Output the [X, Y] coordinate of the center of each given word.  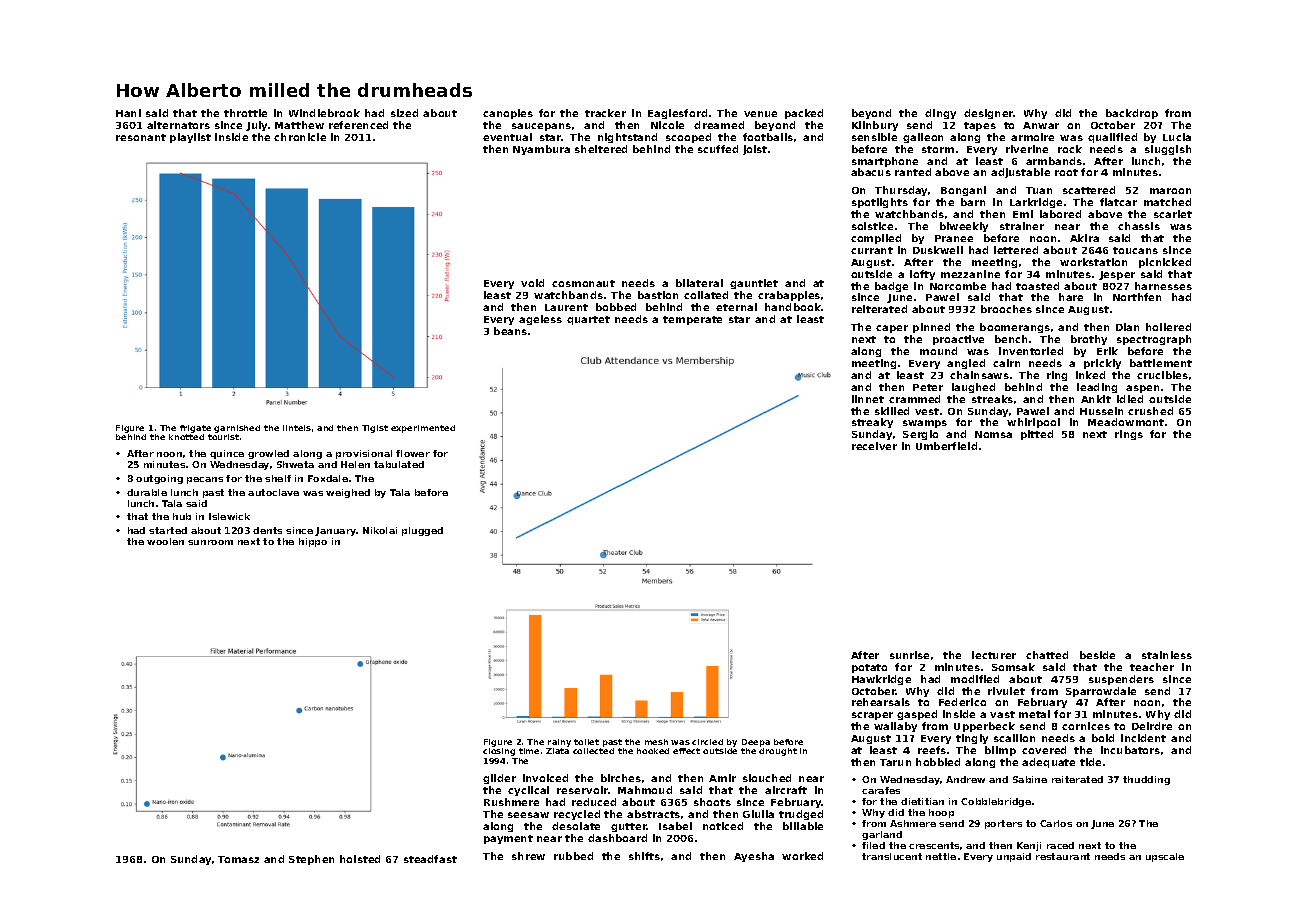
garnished [237, 429]
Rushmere [511, 802]
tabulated [399, 464]
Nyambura [541, 150]
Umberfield [946, 446]
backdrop [1132, 114]
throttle [245, 113]
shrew [528, 856]
